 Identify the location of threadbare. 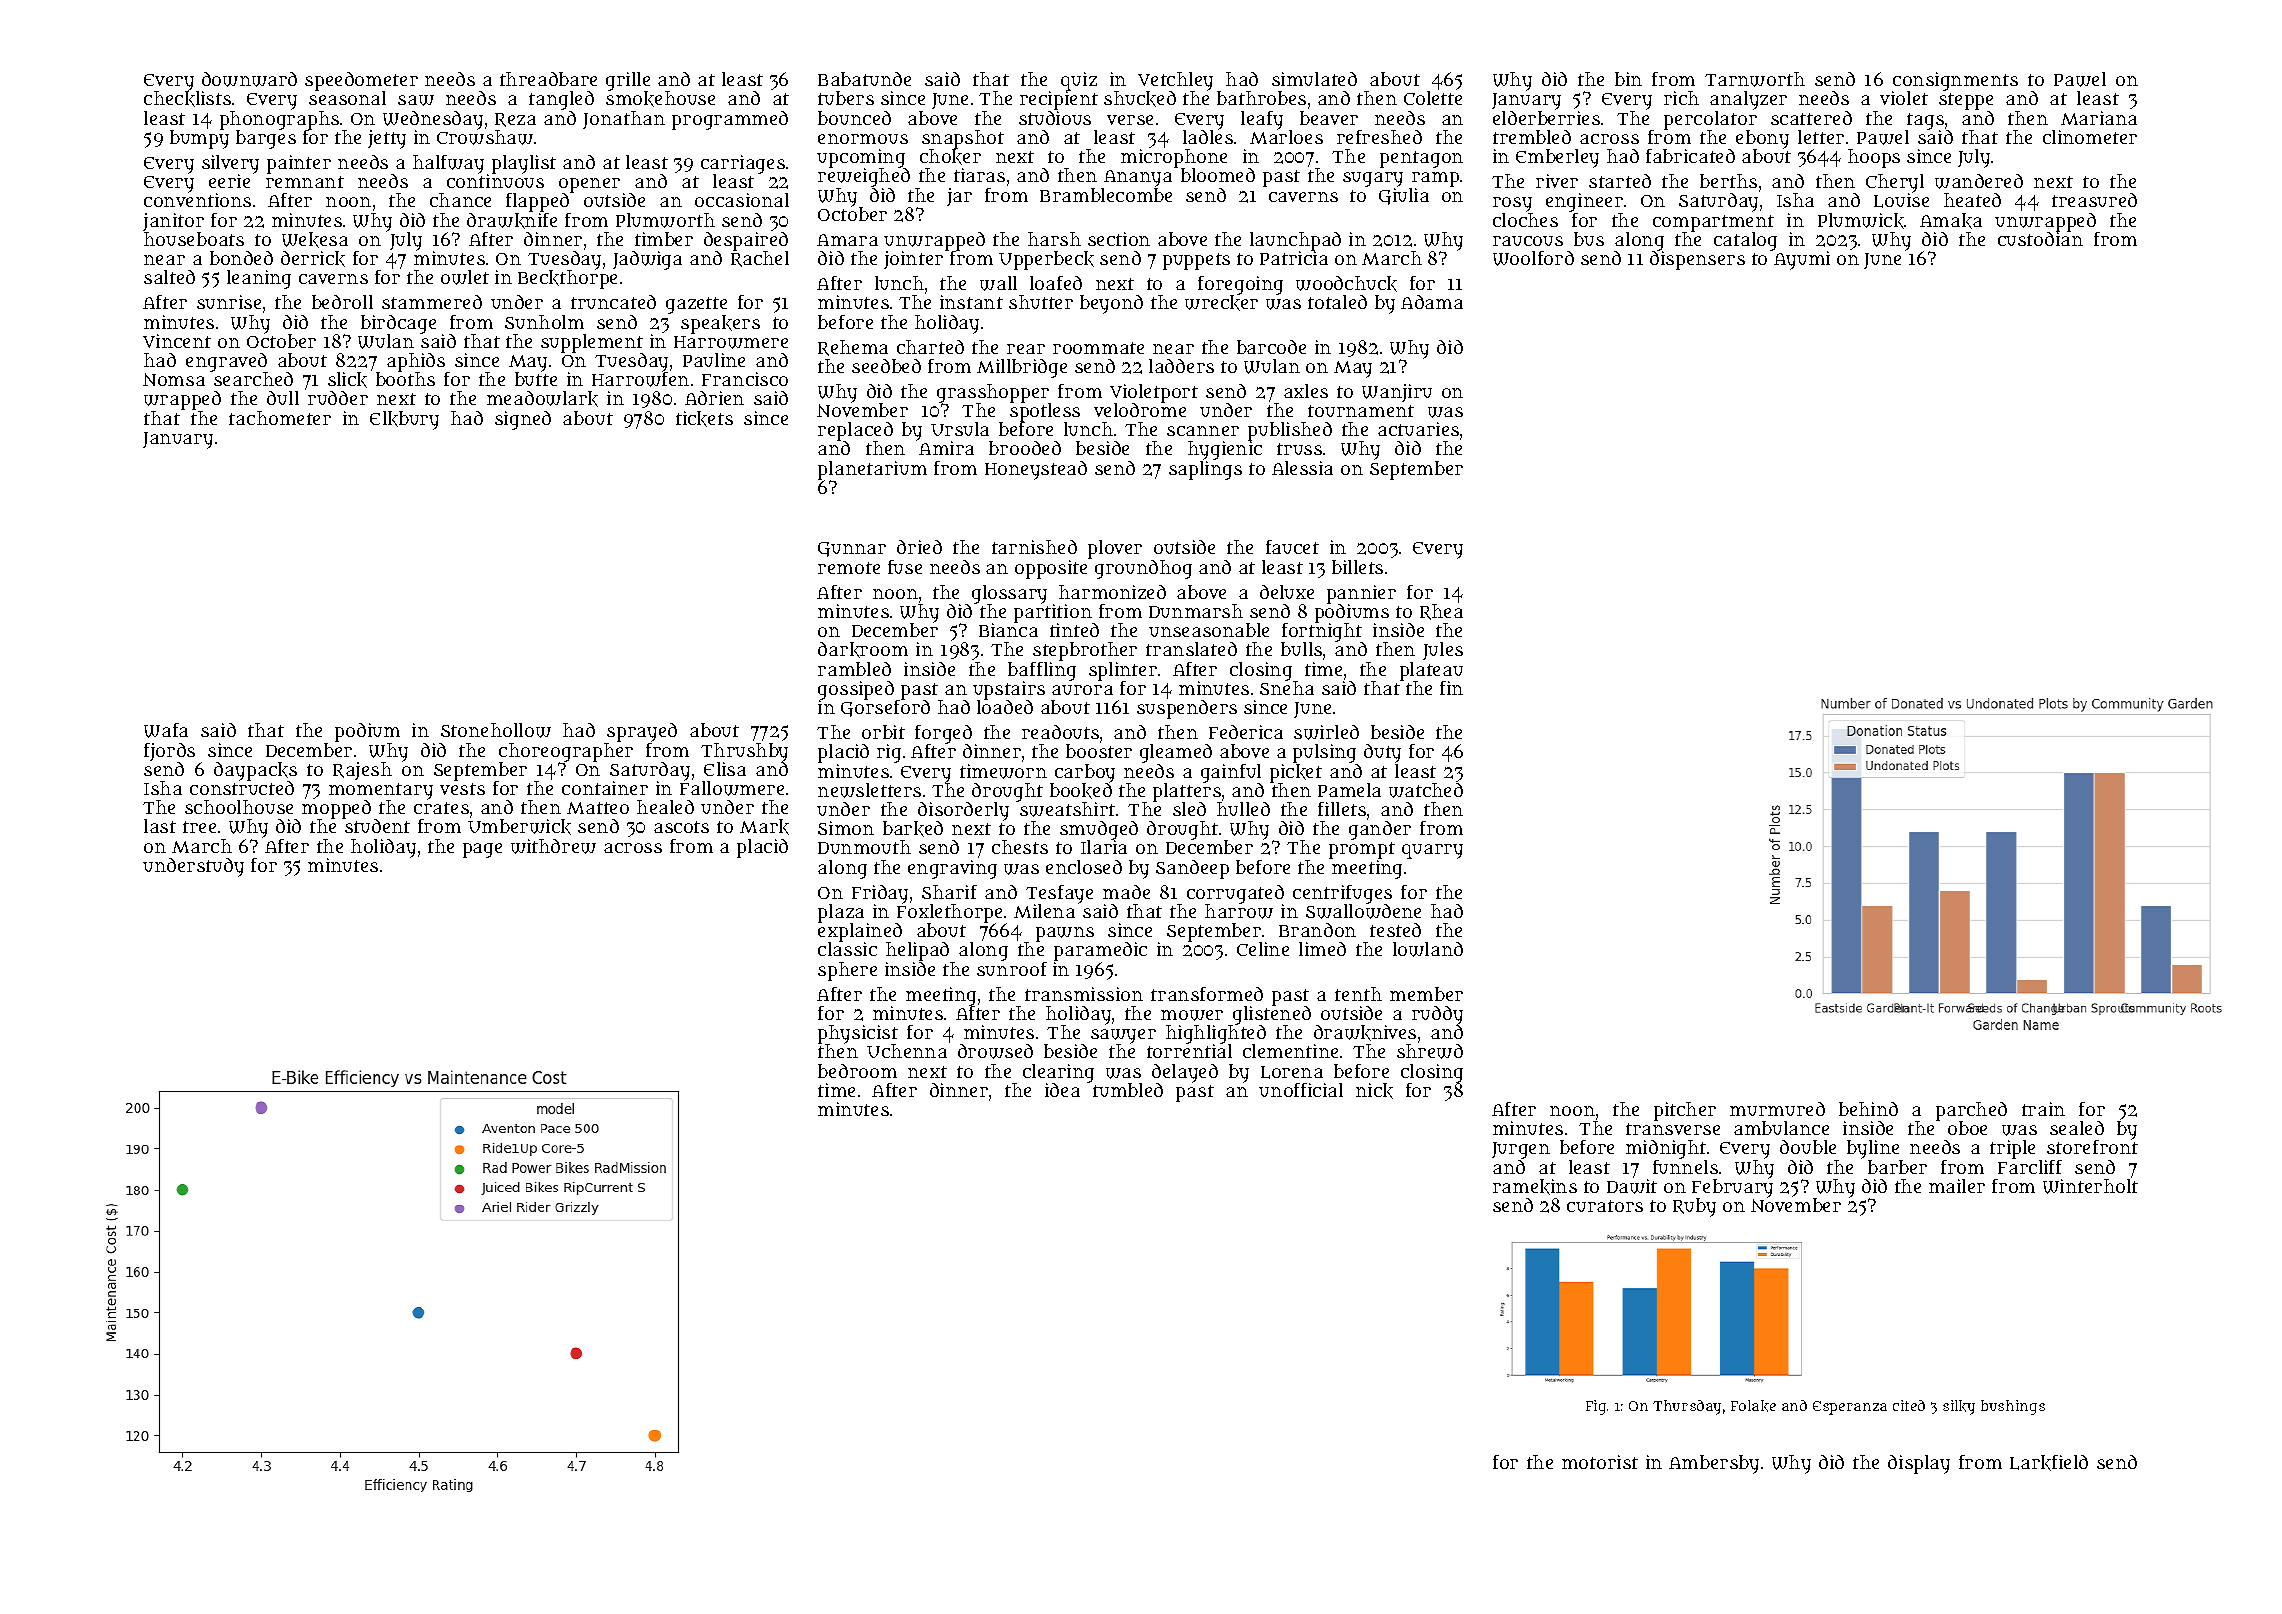
(548, 79).
